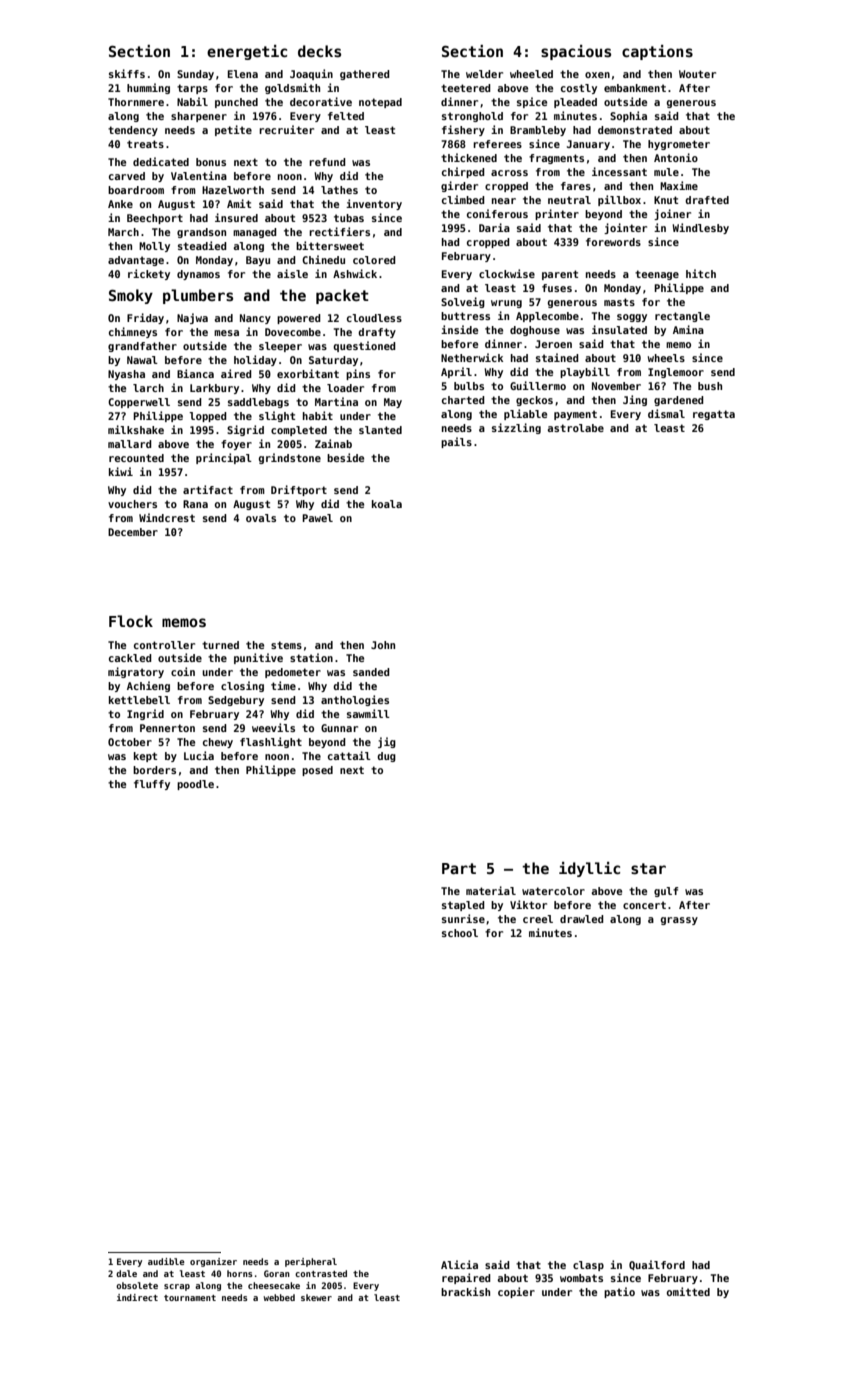 The image size is (849, 1400). What do you see at coordinates (619, 171) in the page?
I see `incessant` at bounding box center [619, 171].
